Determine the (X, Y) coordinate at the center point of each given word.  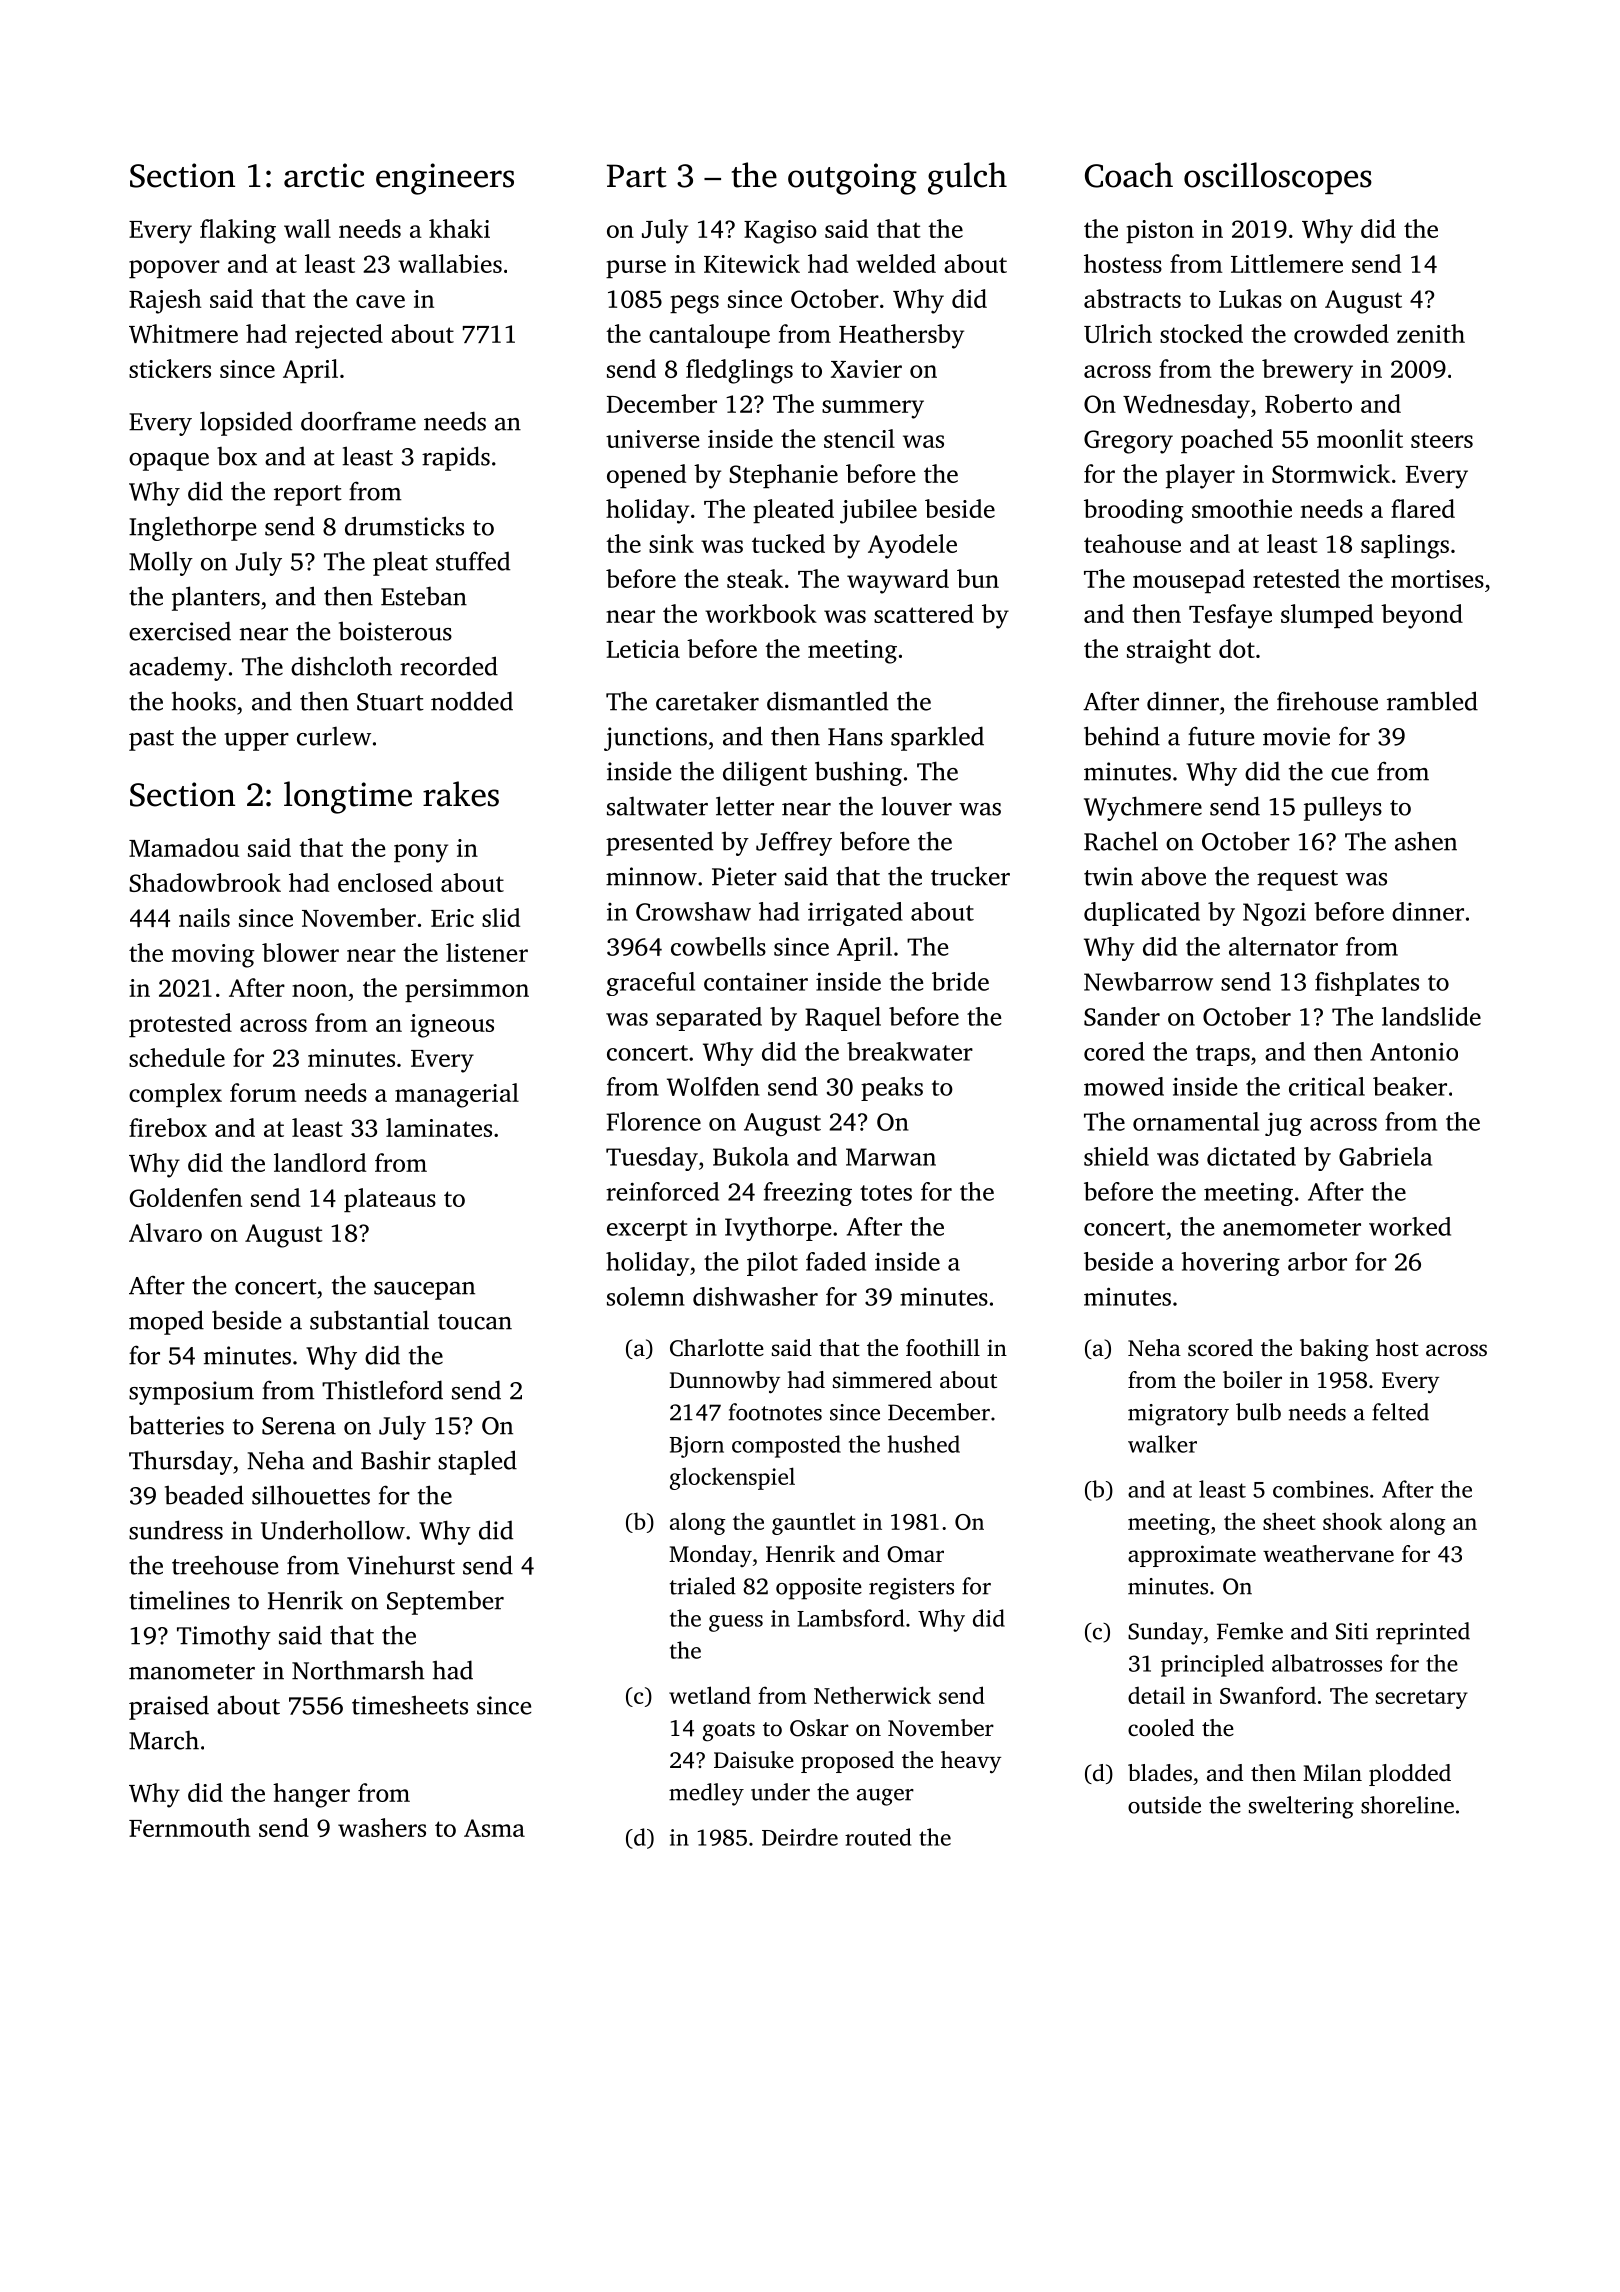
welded (896, 263)
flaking (238, 231)
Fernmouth (190, 1827)
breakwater (910, 1051)
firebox (168, 1127)
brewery (1307, 371)
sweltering (1301, 1807)
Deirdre (800, 1837)
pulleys (1343, 808)
